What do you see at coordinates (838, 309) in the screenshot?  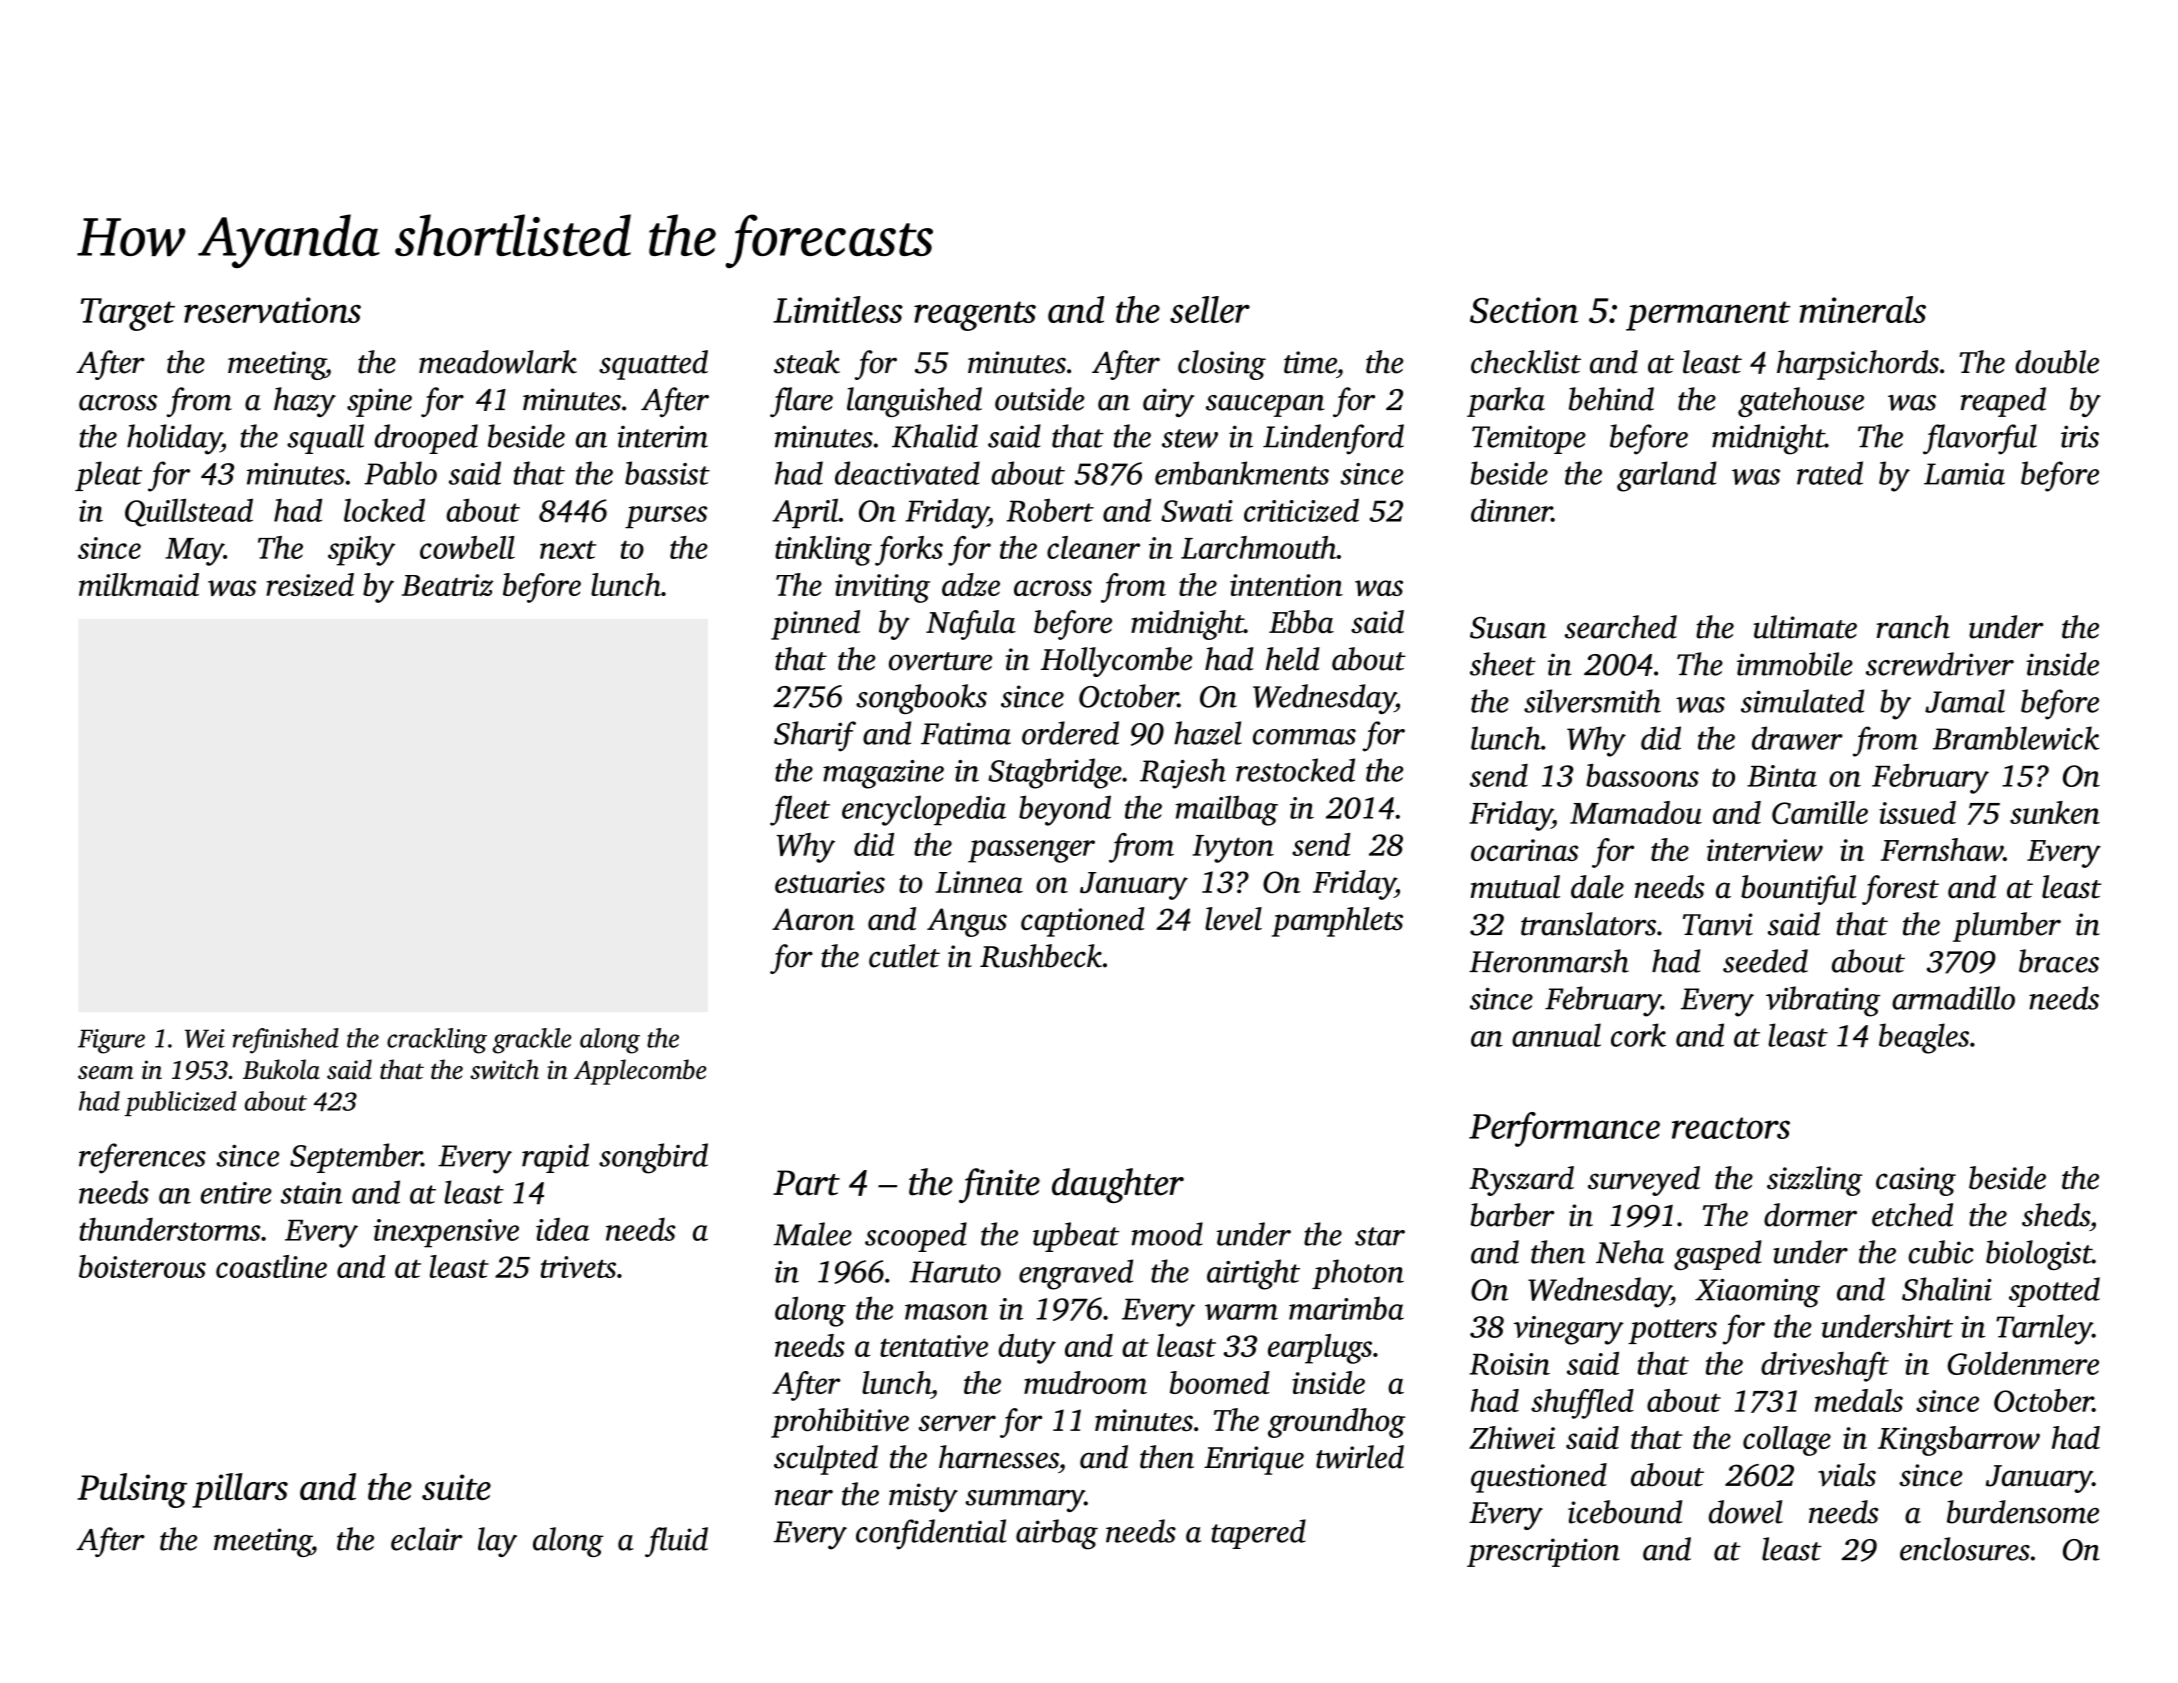 I see `Limitless` at bounding box center [838, 309].
